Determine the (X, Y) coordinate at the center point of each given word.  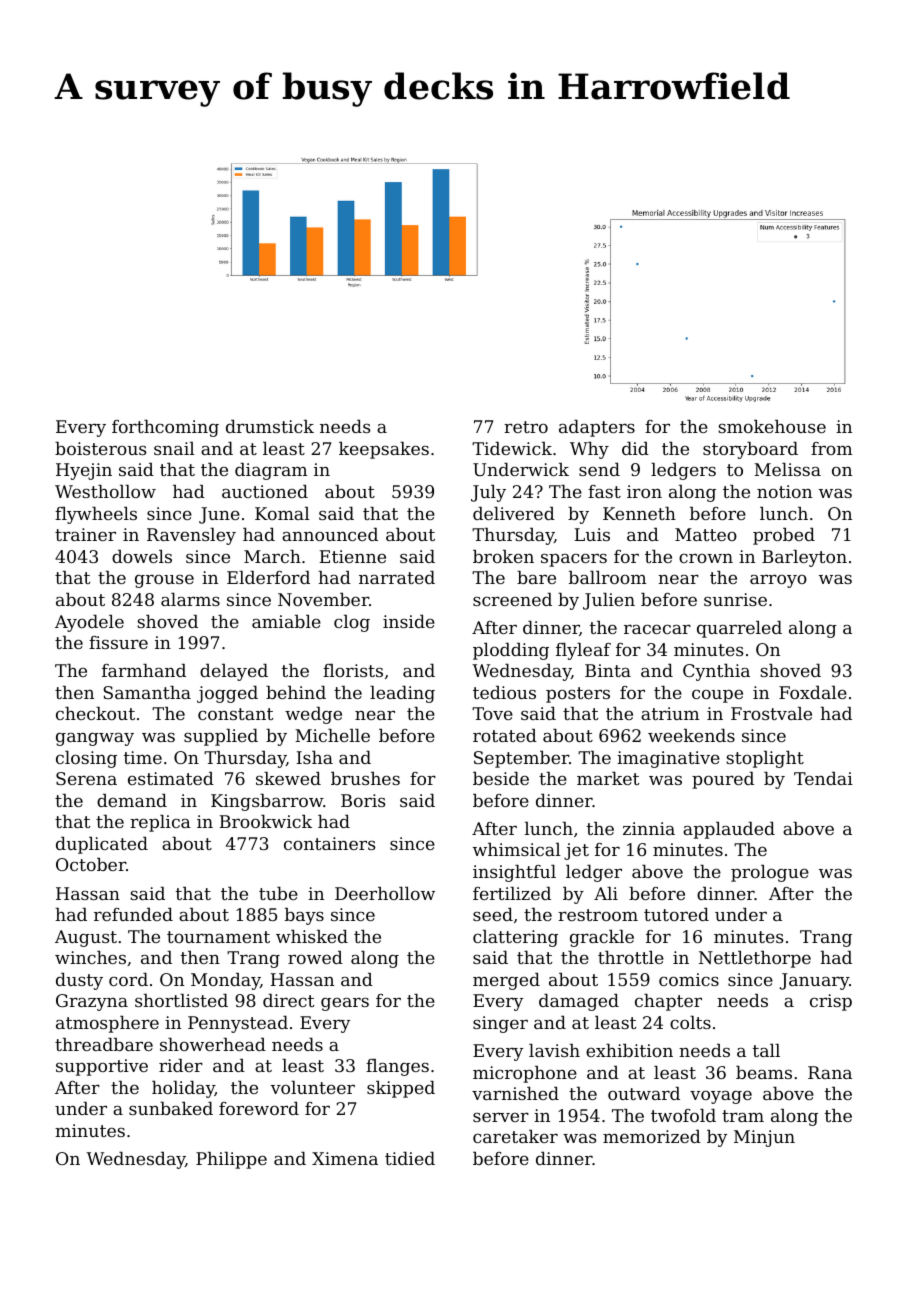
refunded (133, 914)
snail (174, 448)
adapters (597, 428)
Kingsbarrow (267, 802)
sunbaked (171, 1108)
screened (512, 599)
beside (501, 778)
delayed (234, 672)
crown (706, 558)
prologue (770, 873)
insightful (514, 873)
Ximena (345, 1158)
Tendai (823, 778)
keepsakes (384, 450)
